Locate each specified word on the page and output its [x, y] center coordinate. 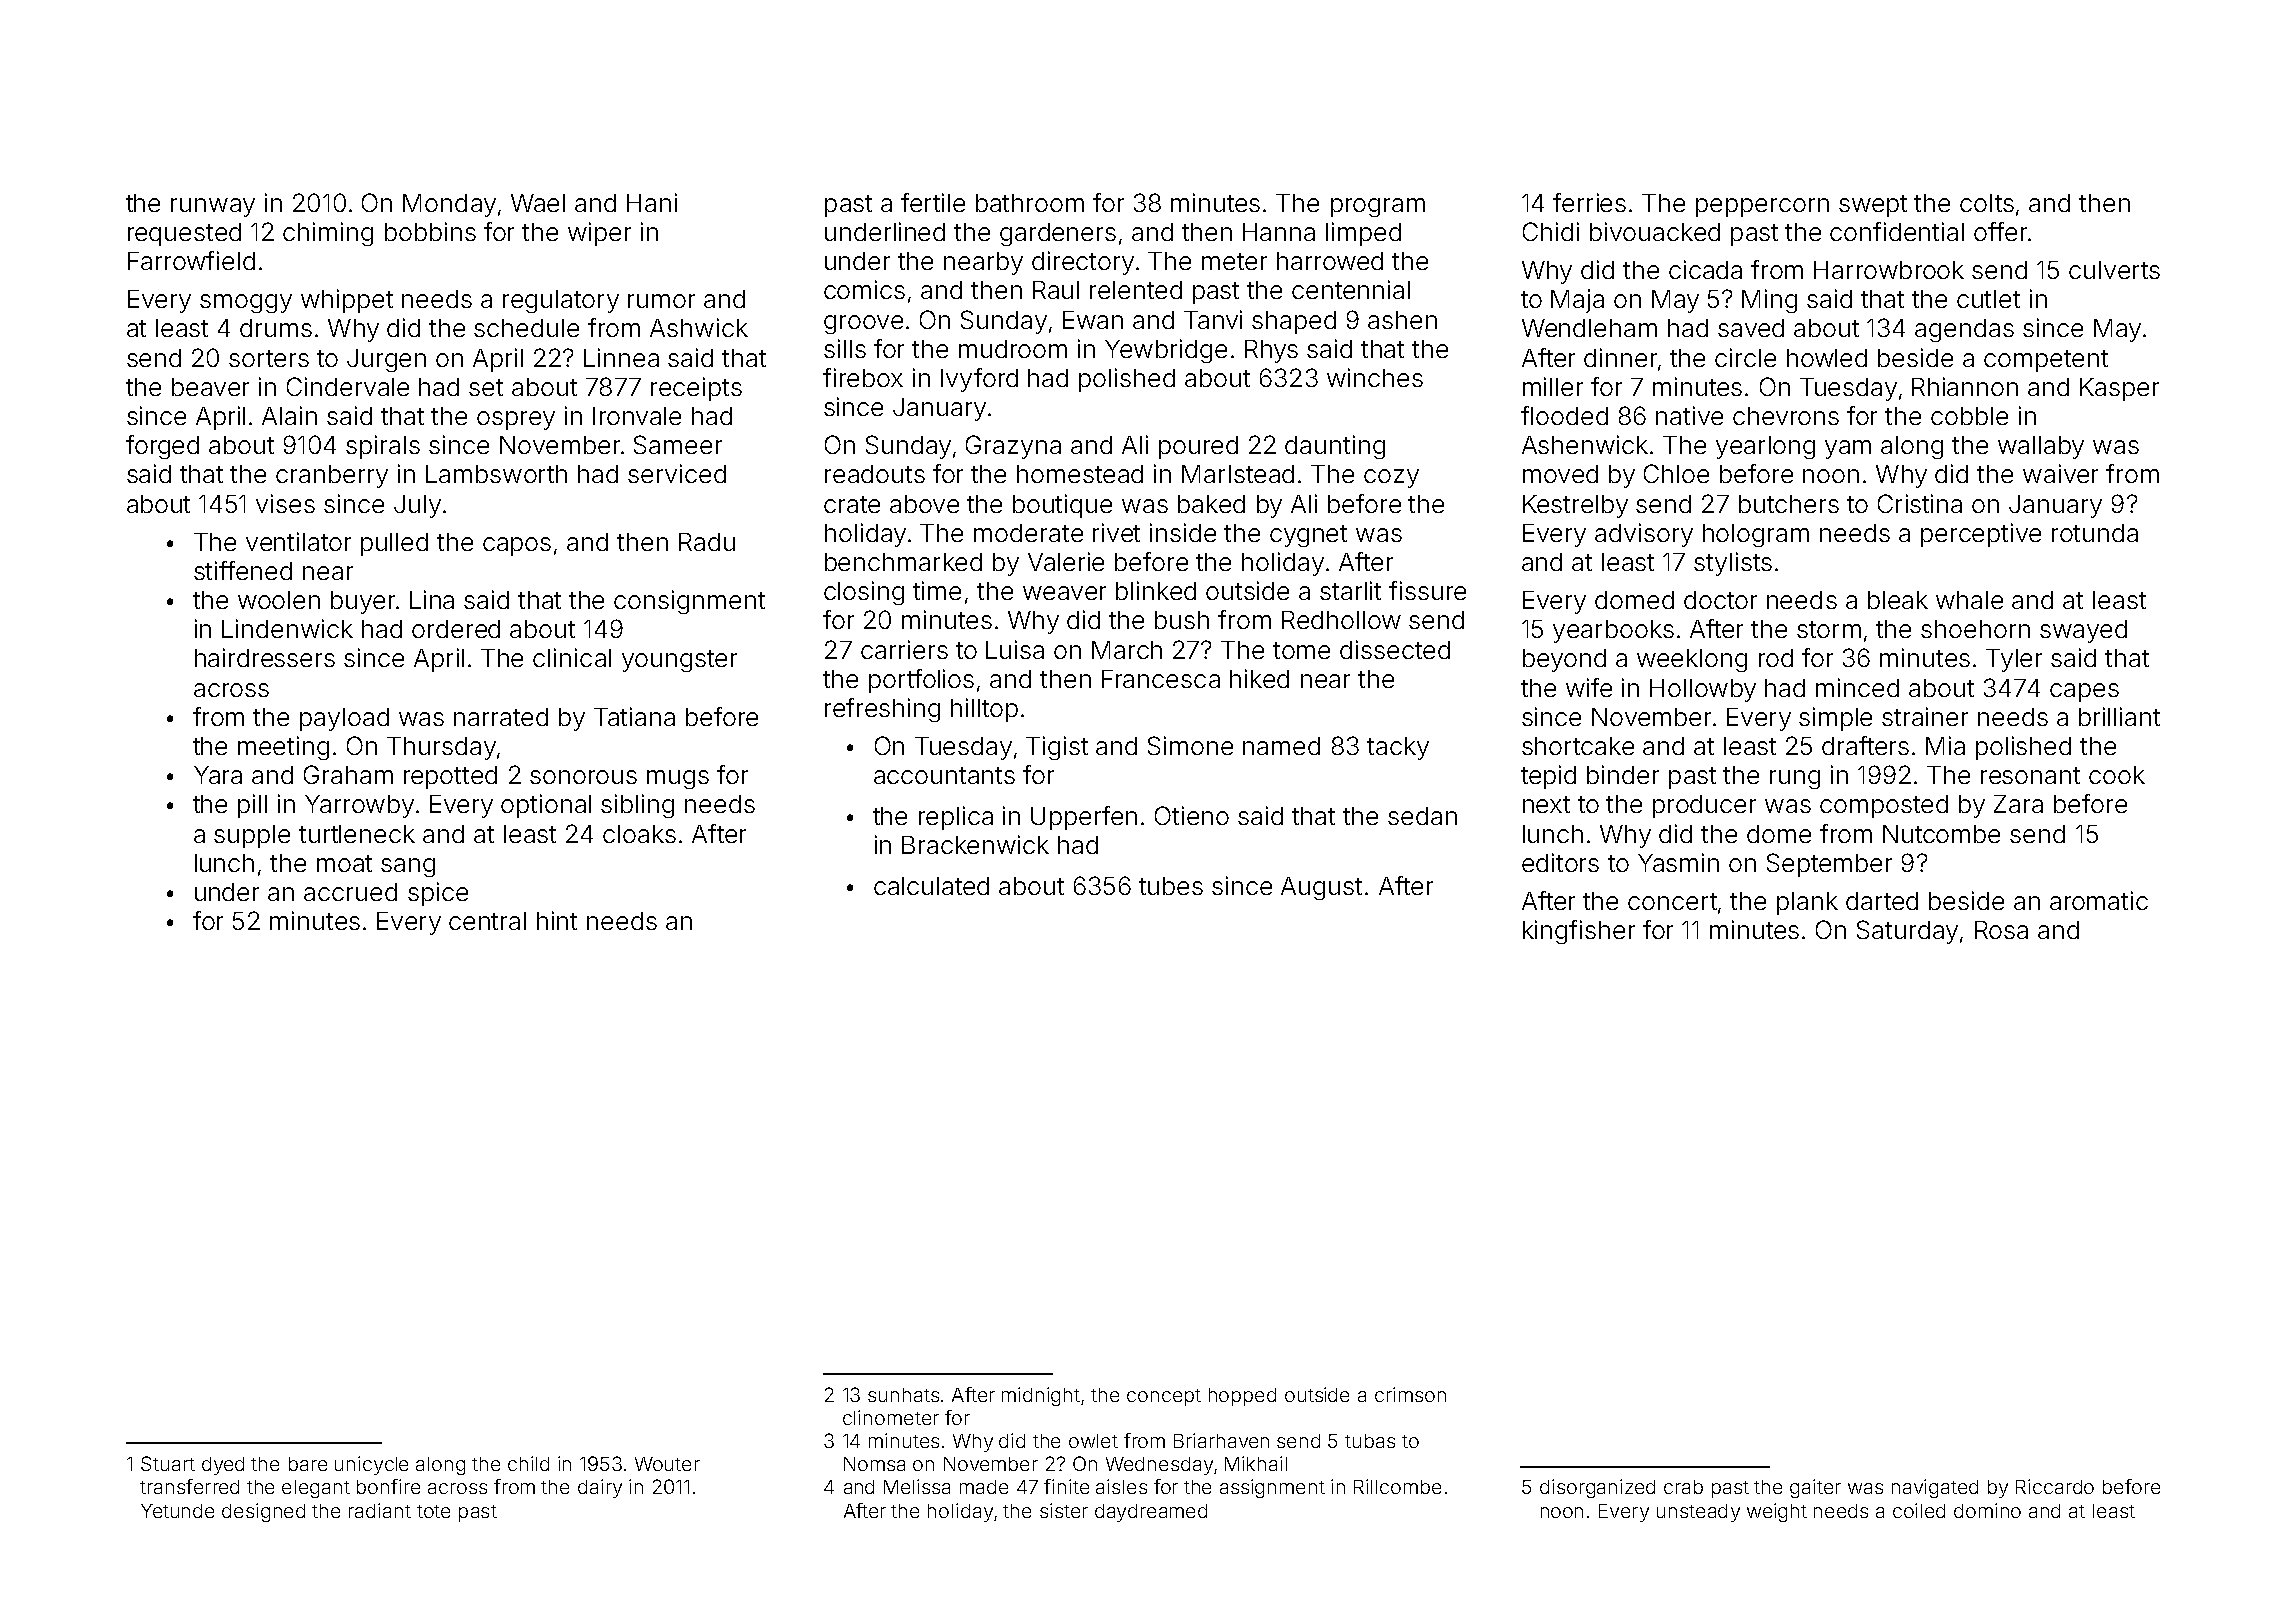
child [528, 1463]
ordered [456, 629]
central [487, 921]
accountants [944, 775]
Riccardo [2055, 1486]
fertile [933, 202]
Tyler [2014, 660]
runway [213, 207]
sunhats [903, 1395]
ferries [1589, 202]
